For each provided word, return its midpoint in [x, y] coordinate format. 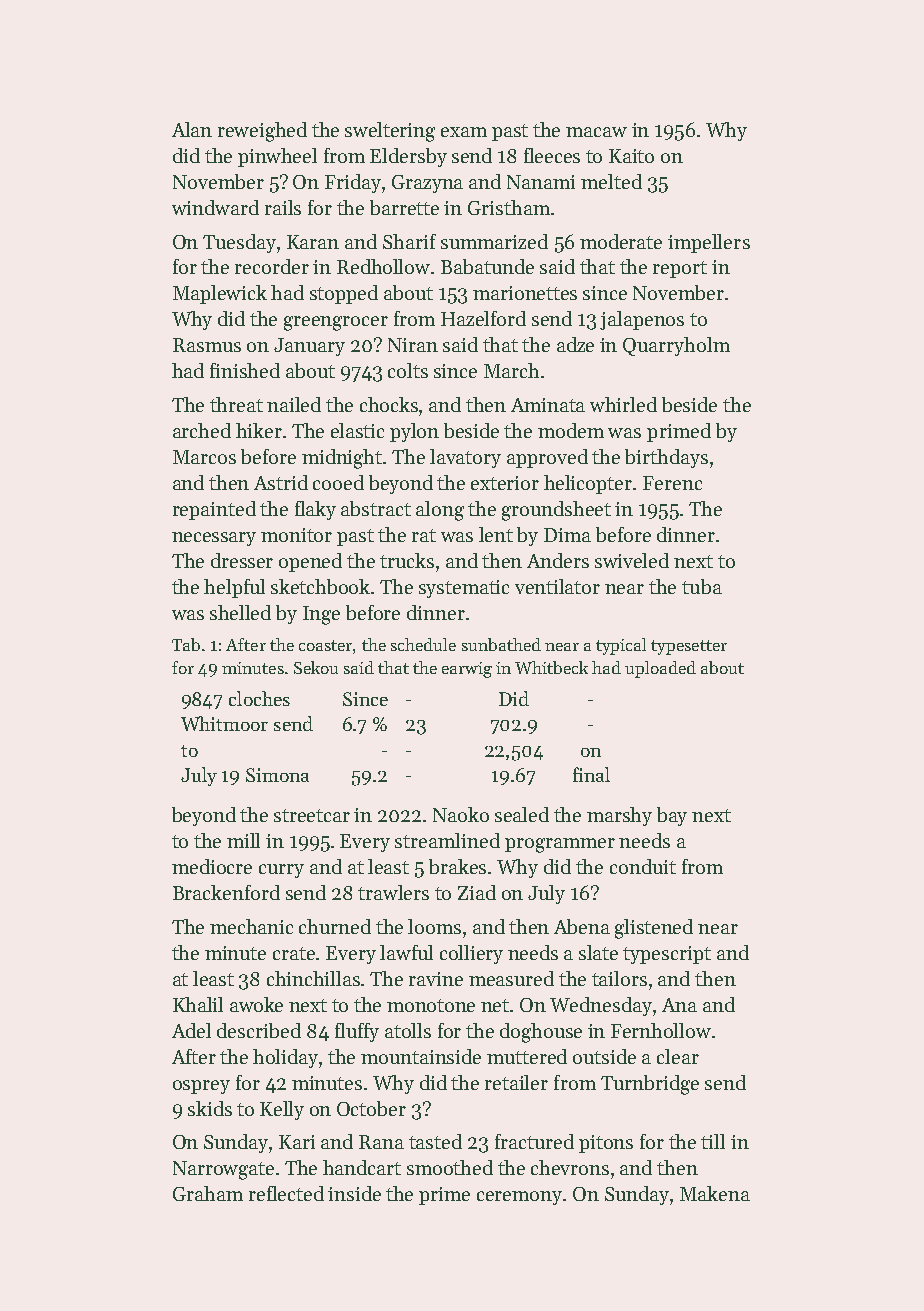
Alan [192, 129]
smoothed [450, 1167]
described [259, 1030]
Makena [715, 1193]
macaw [596, 132]
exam [464, 132]
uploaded [660, 669]
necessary [214, 539]
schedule [423, 644]
